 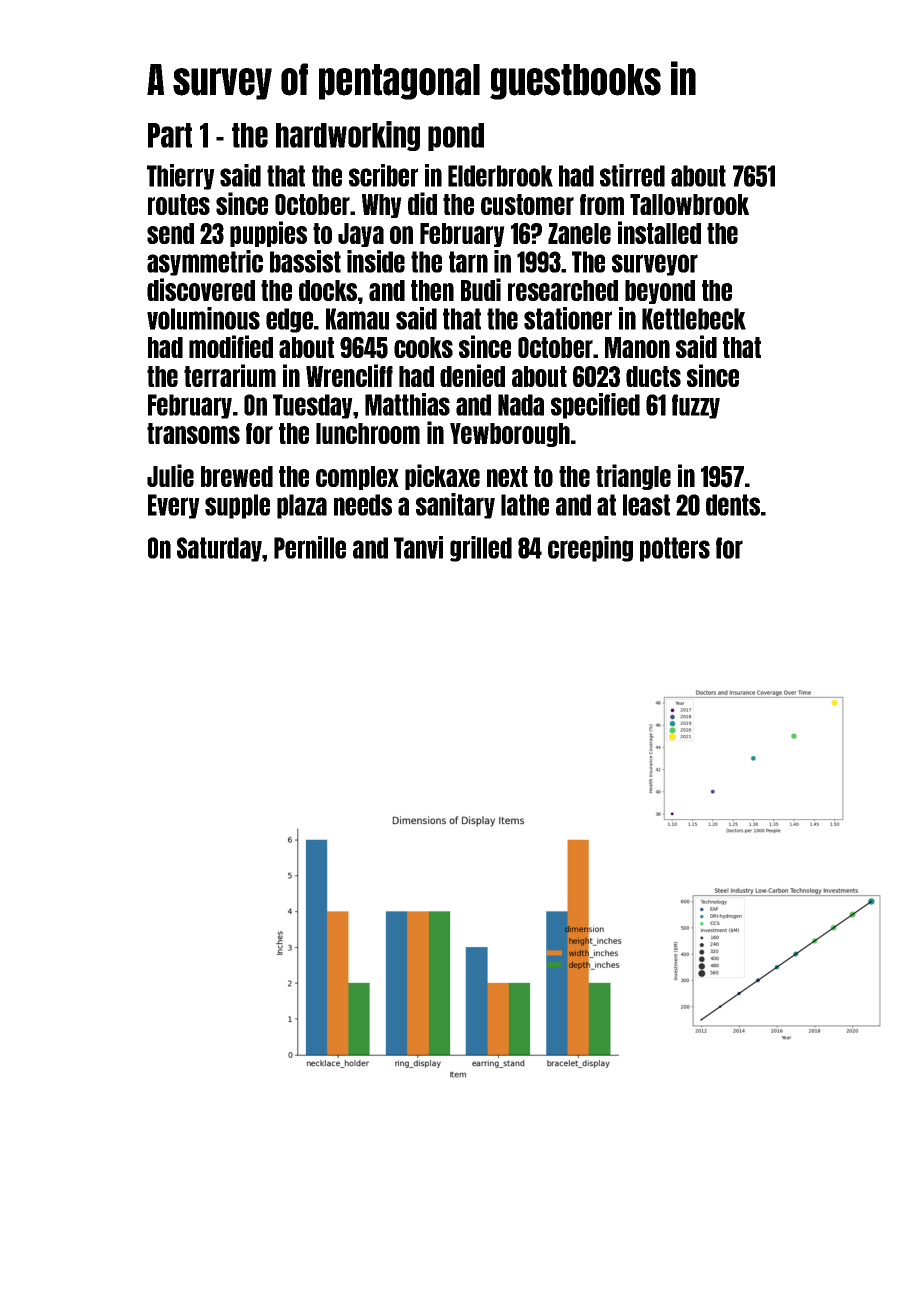 I want to click on scriber, so click(x=383, y=175).
